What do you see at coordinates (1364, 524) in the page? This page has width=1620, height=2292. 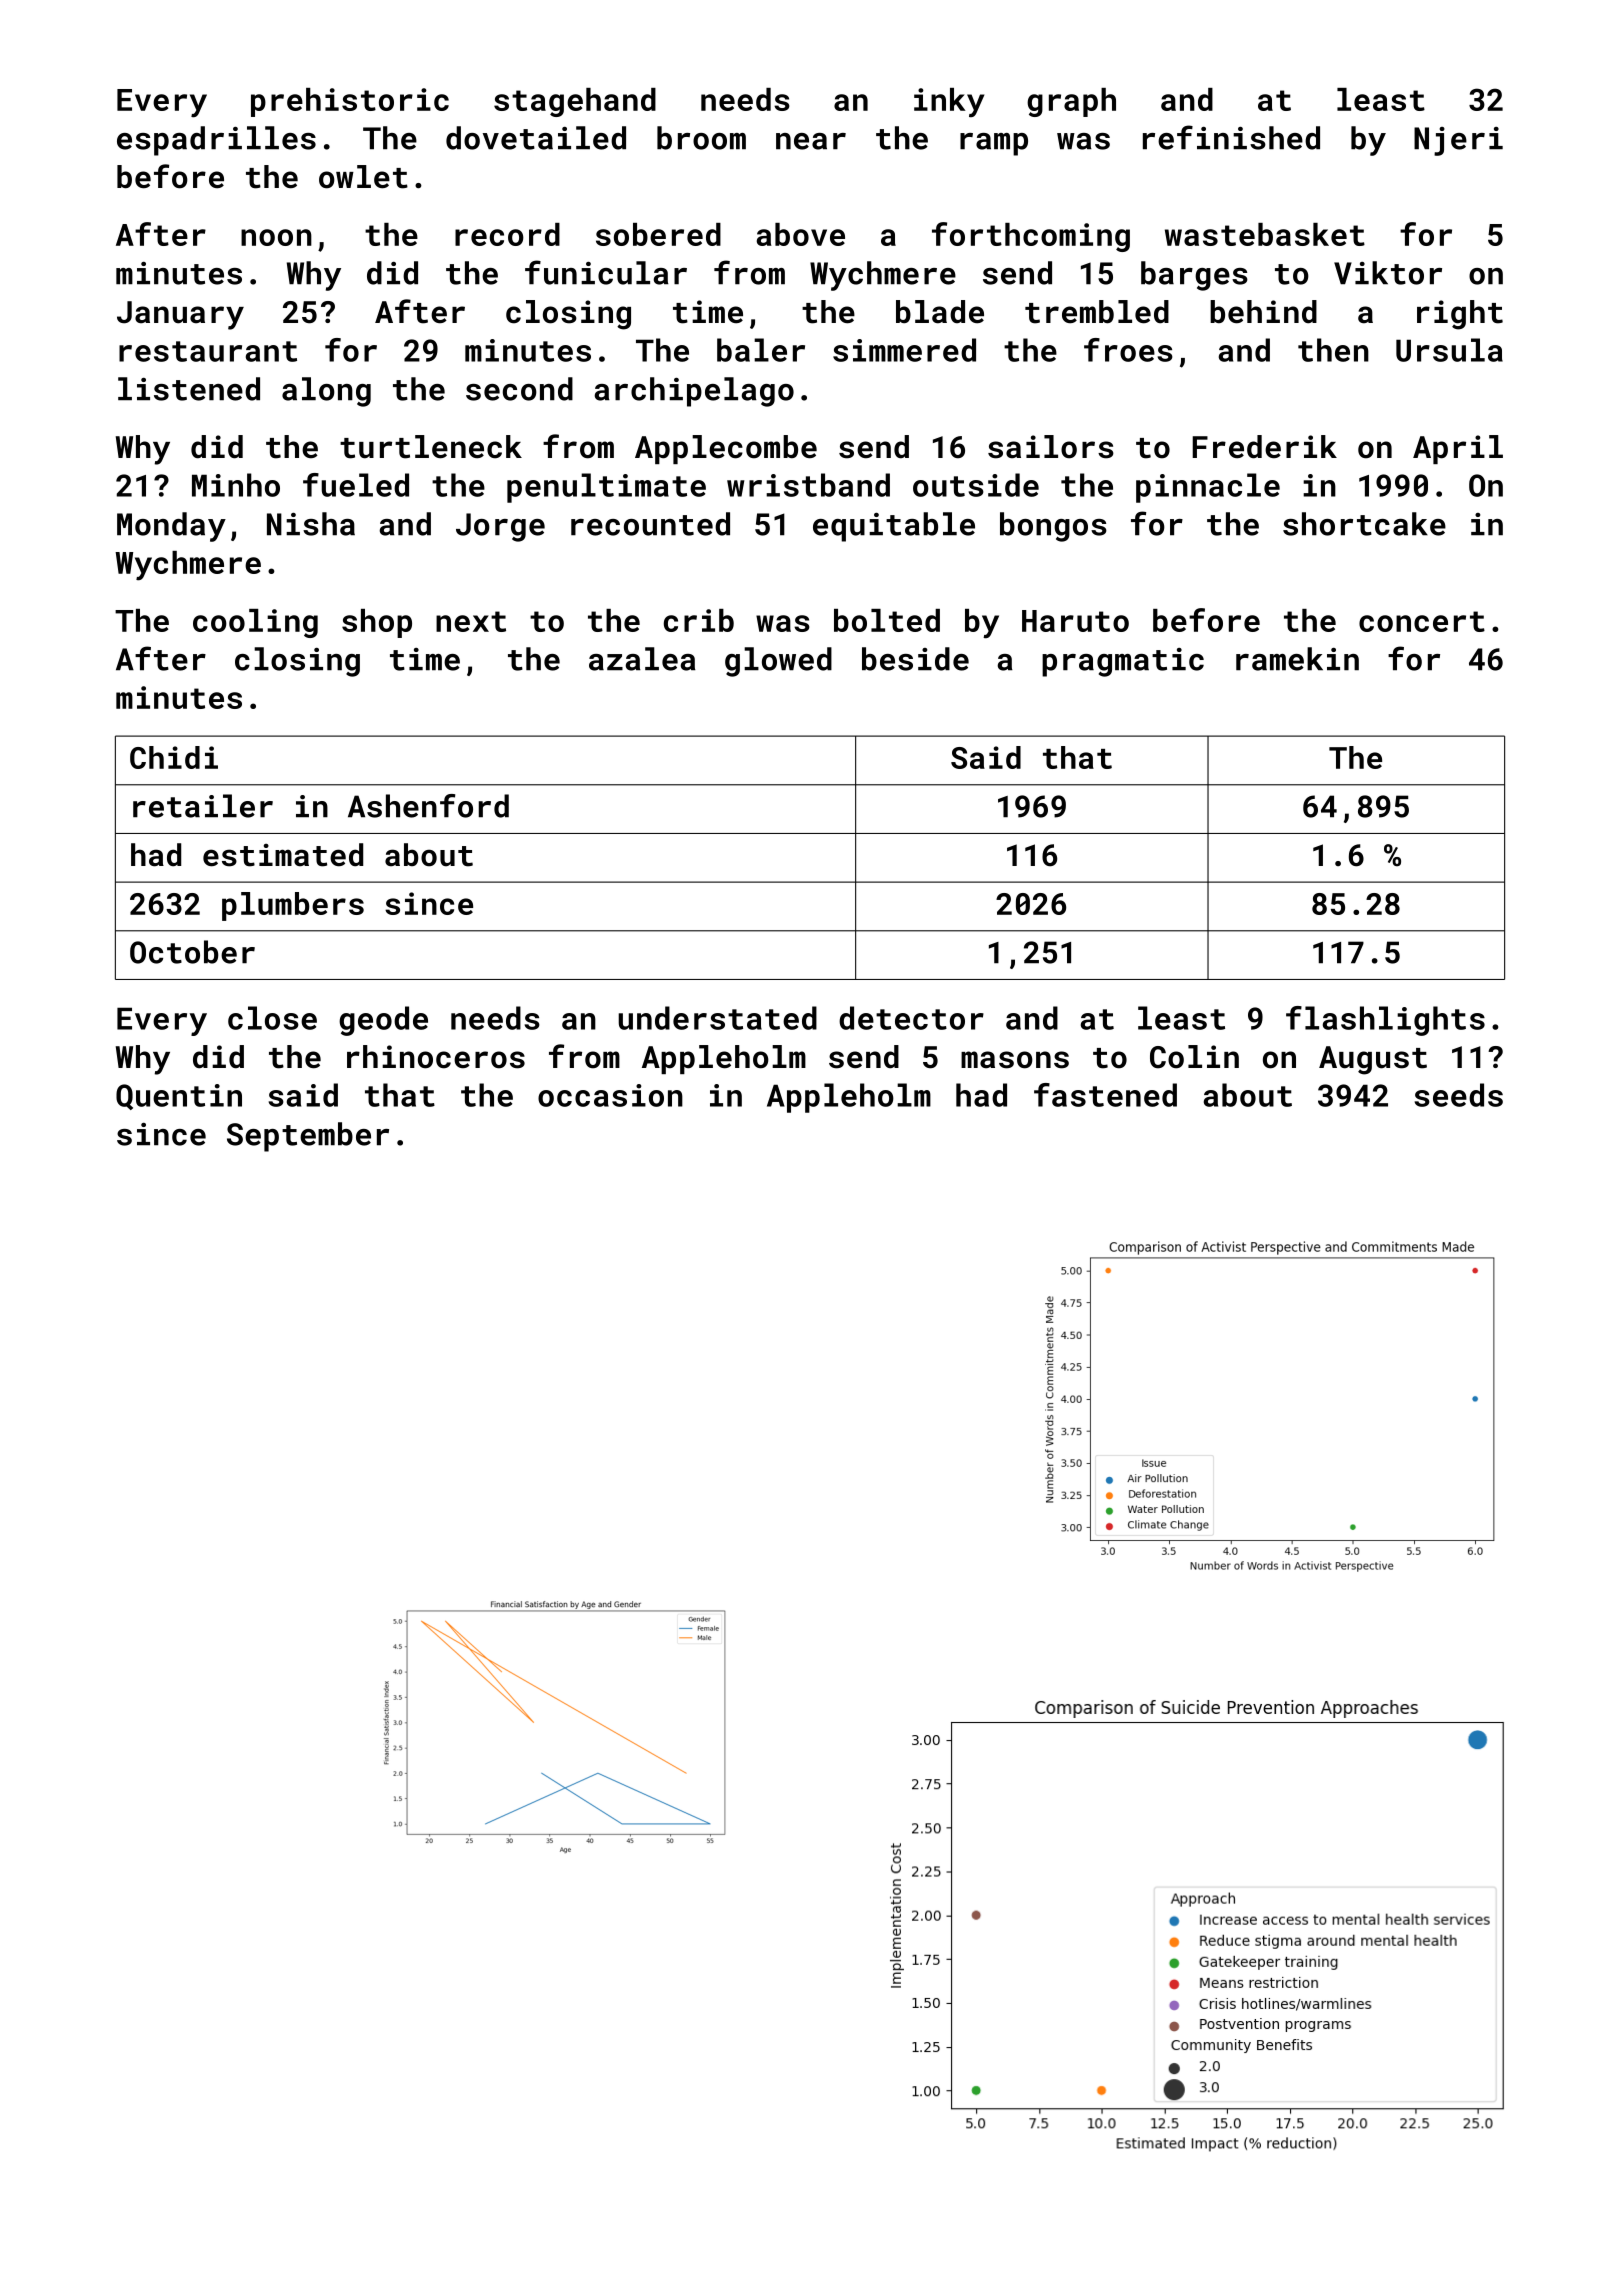 I see `shortcake` at bounding box center [1364, 524].
